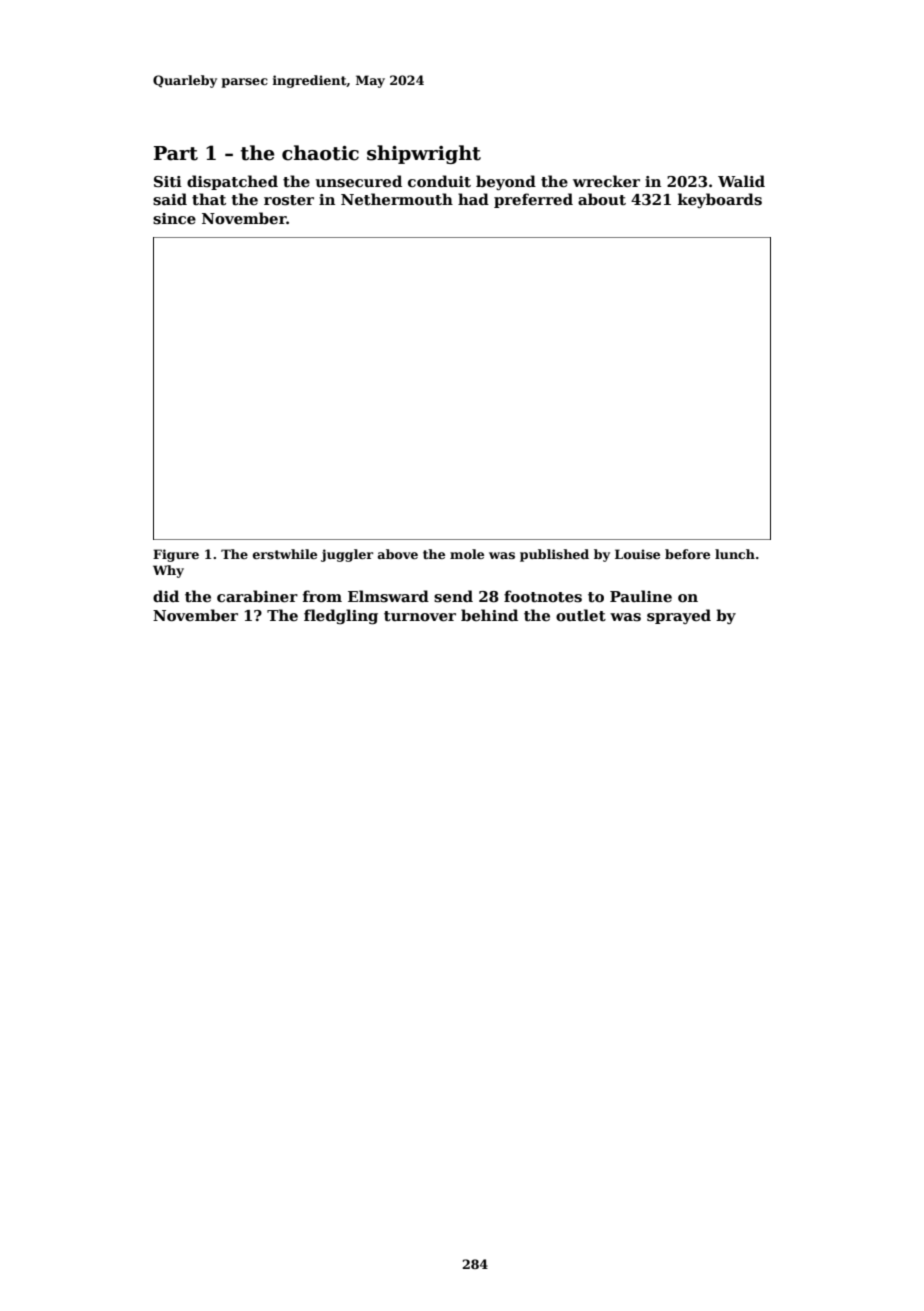 This page has width=924, height=1311. I want to click on published, so click(554, 555).
